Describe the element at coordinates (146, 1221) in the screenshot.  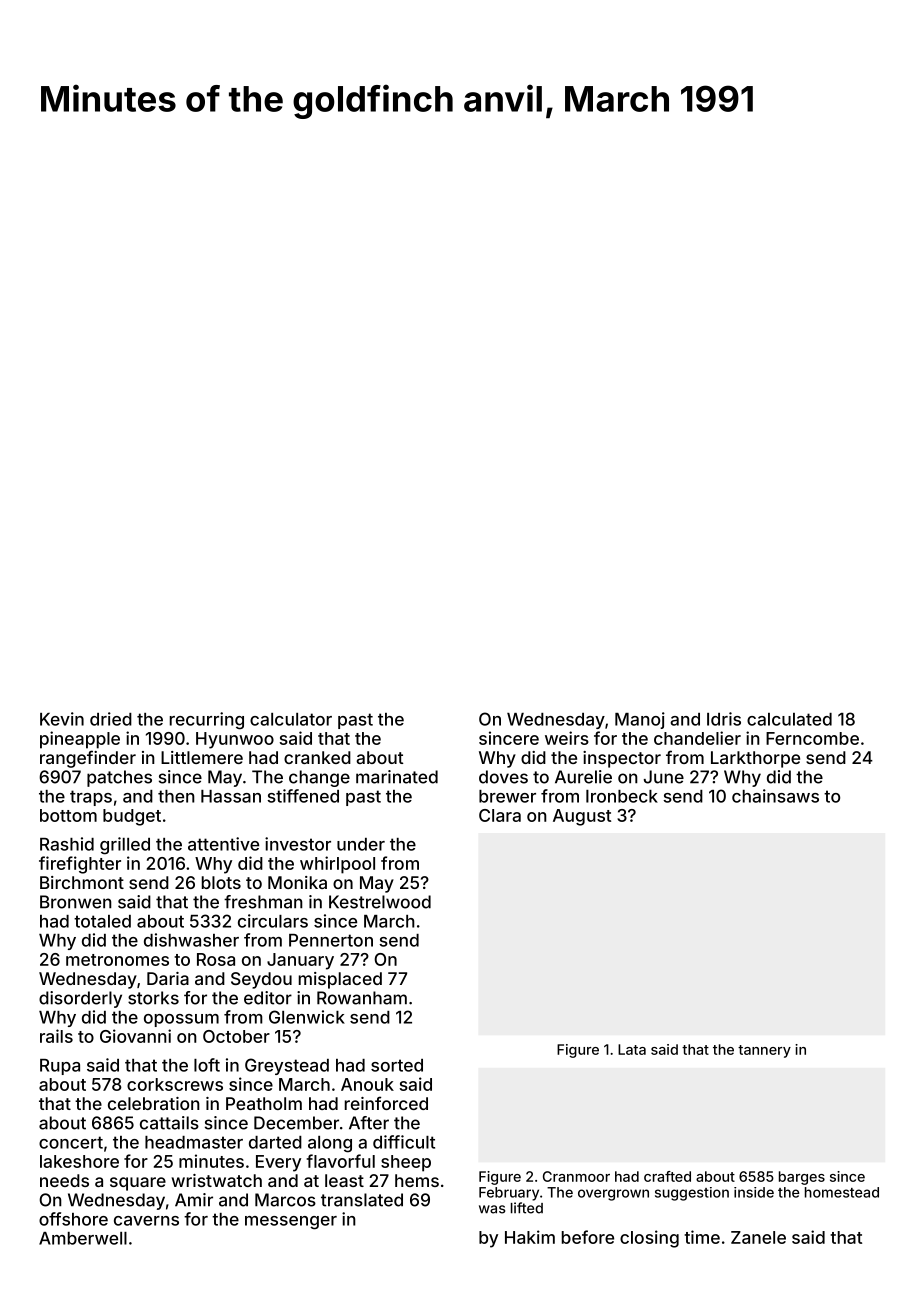
I see `caverns` at that location.
